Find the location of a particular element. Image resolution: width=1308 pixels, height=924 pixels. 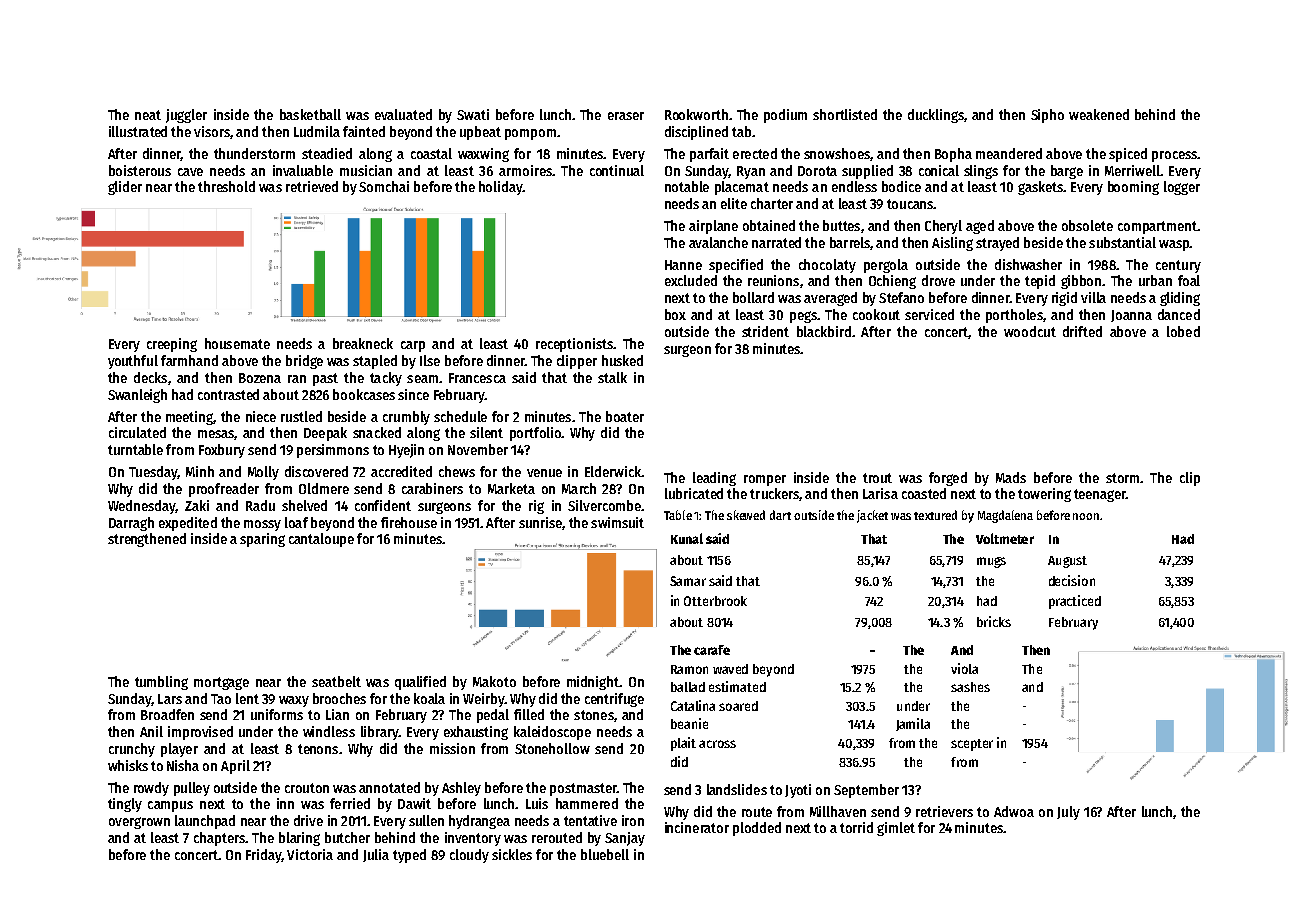

ducklings is located at coordinates (936, 116).
